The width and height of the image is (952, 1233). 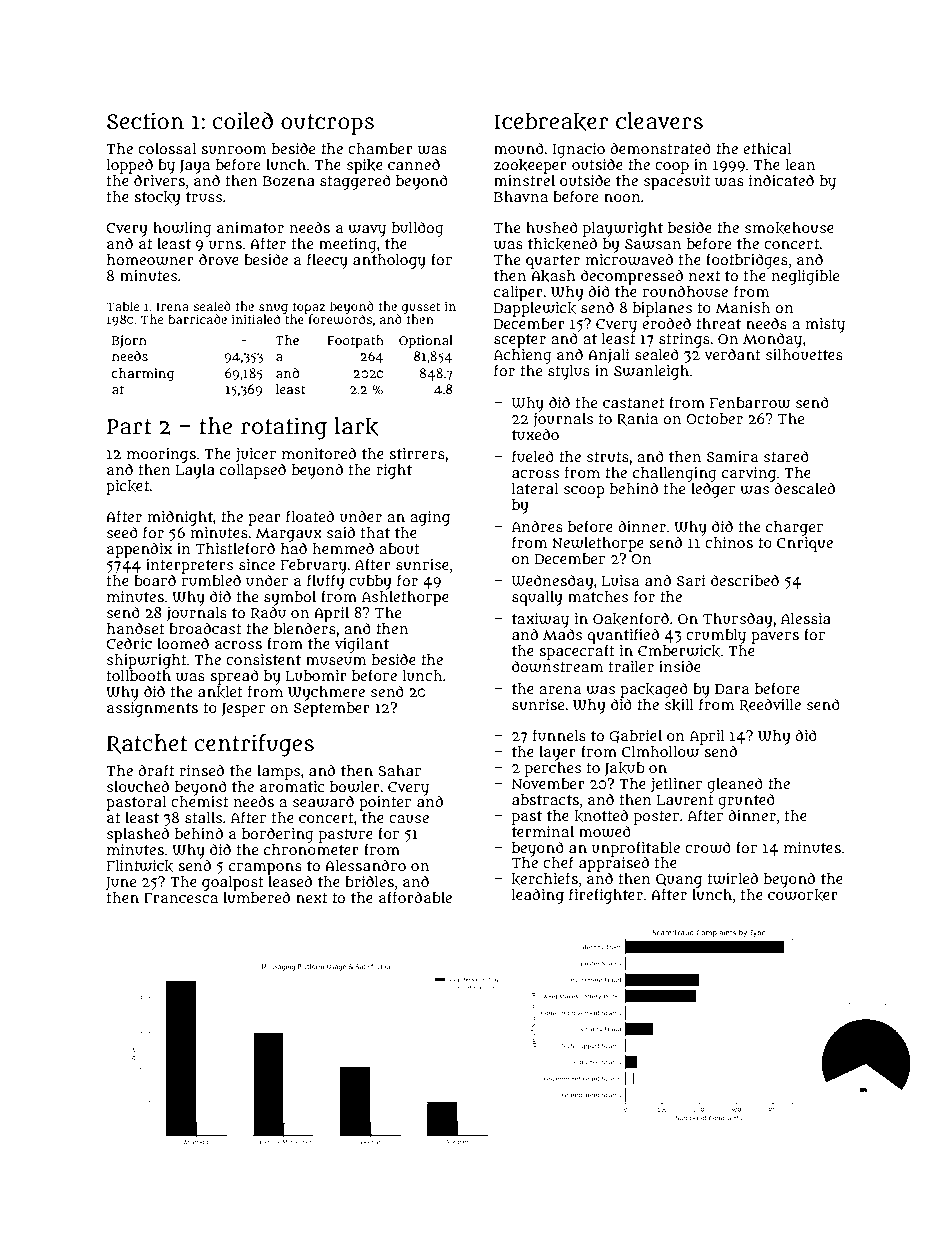 What do you see at coordinates (804, 354) in the image?
I see `silhouettes` at bounding box center [804, 354].
